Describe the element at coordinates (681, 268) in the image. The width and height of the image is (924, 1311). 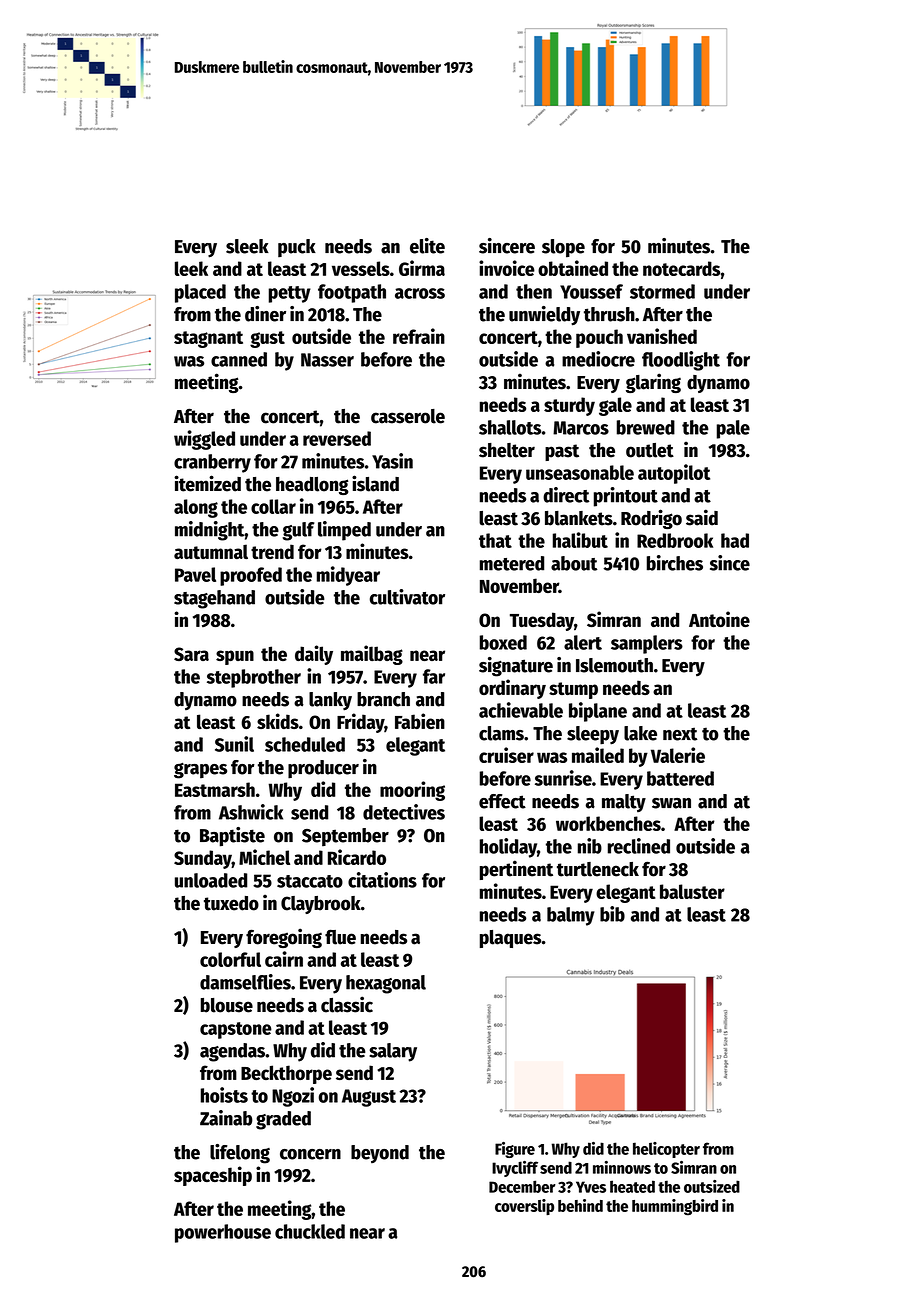
I see `notecards` at that location.
